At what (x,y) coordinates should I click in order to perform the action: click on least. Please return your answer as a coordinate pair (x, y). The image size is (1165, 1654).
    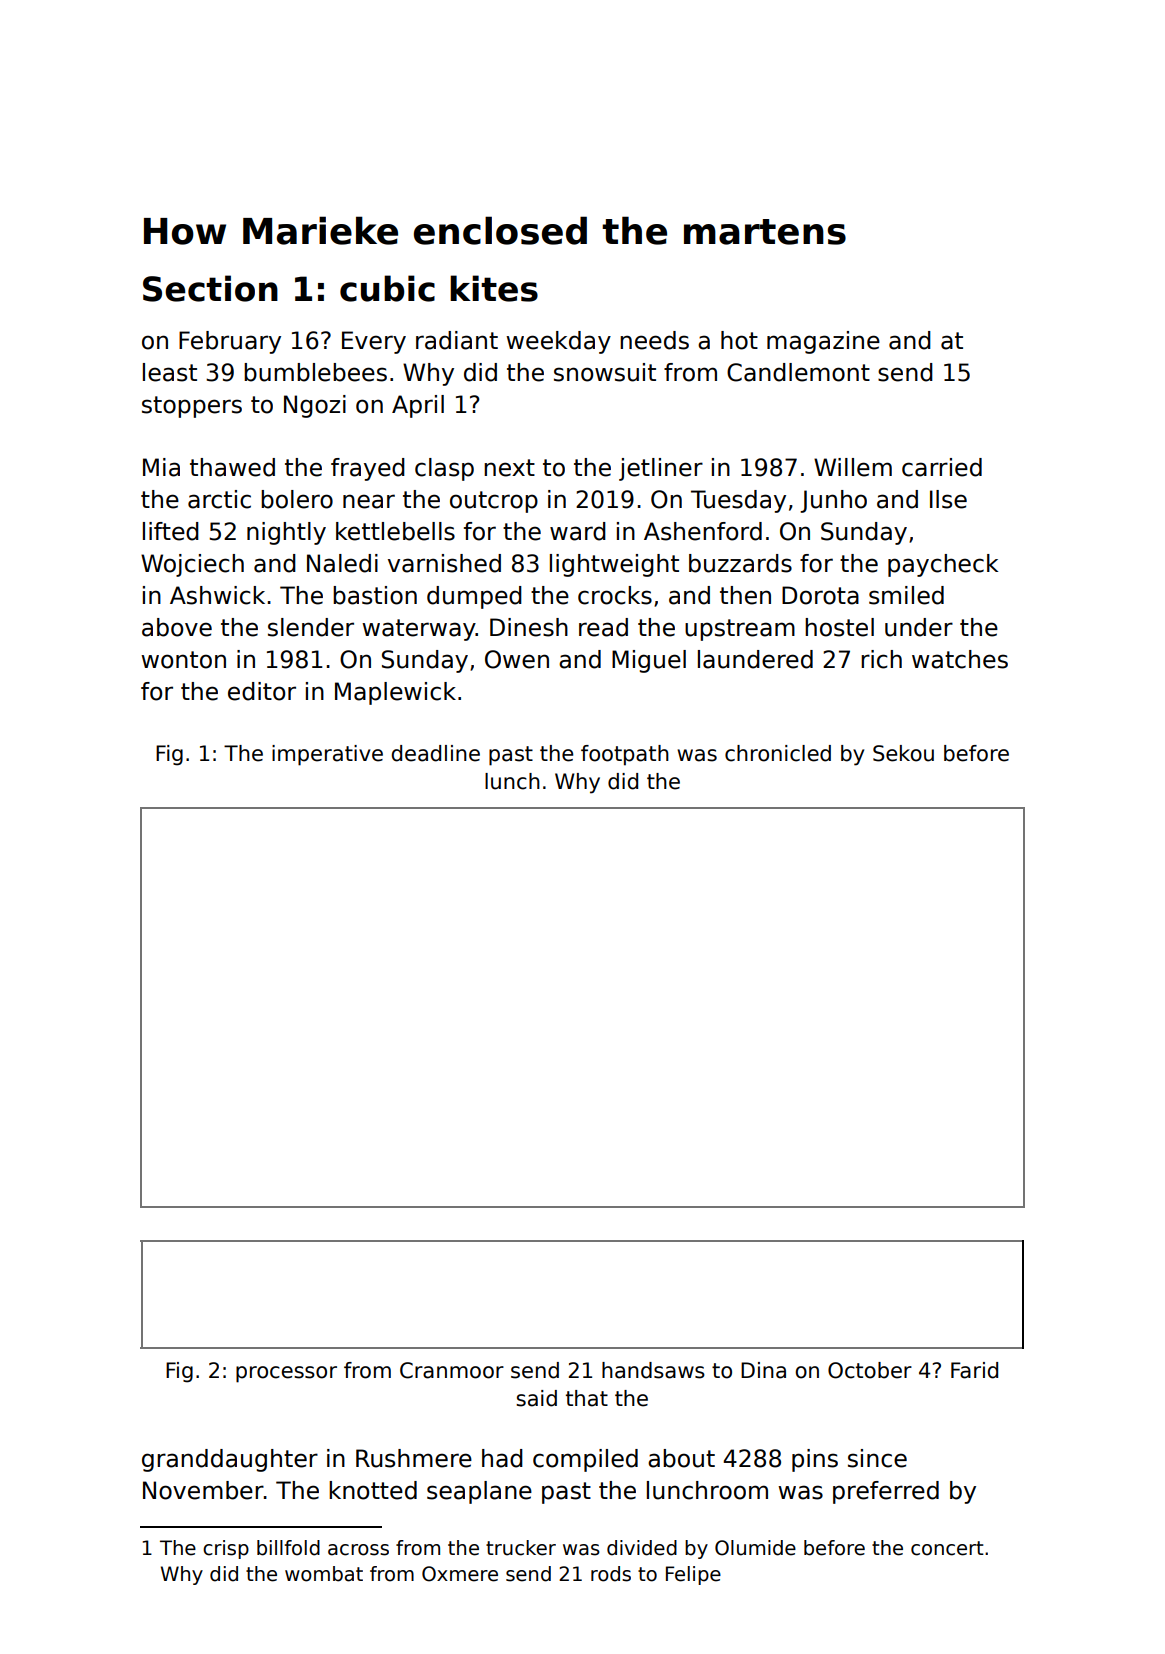
    Looking at the image, I should click on (170, 372).
